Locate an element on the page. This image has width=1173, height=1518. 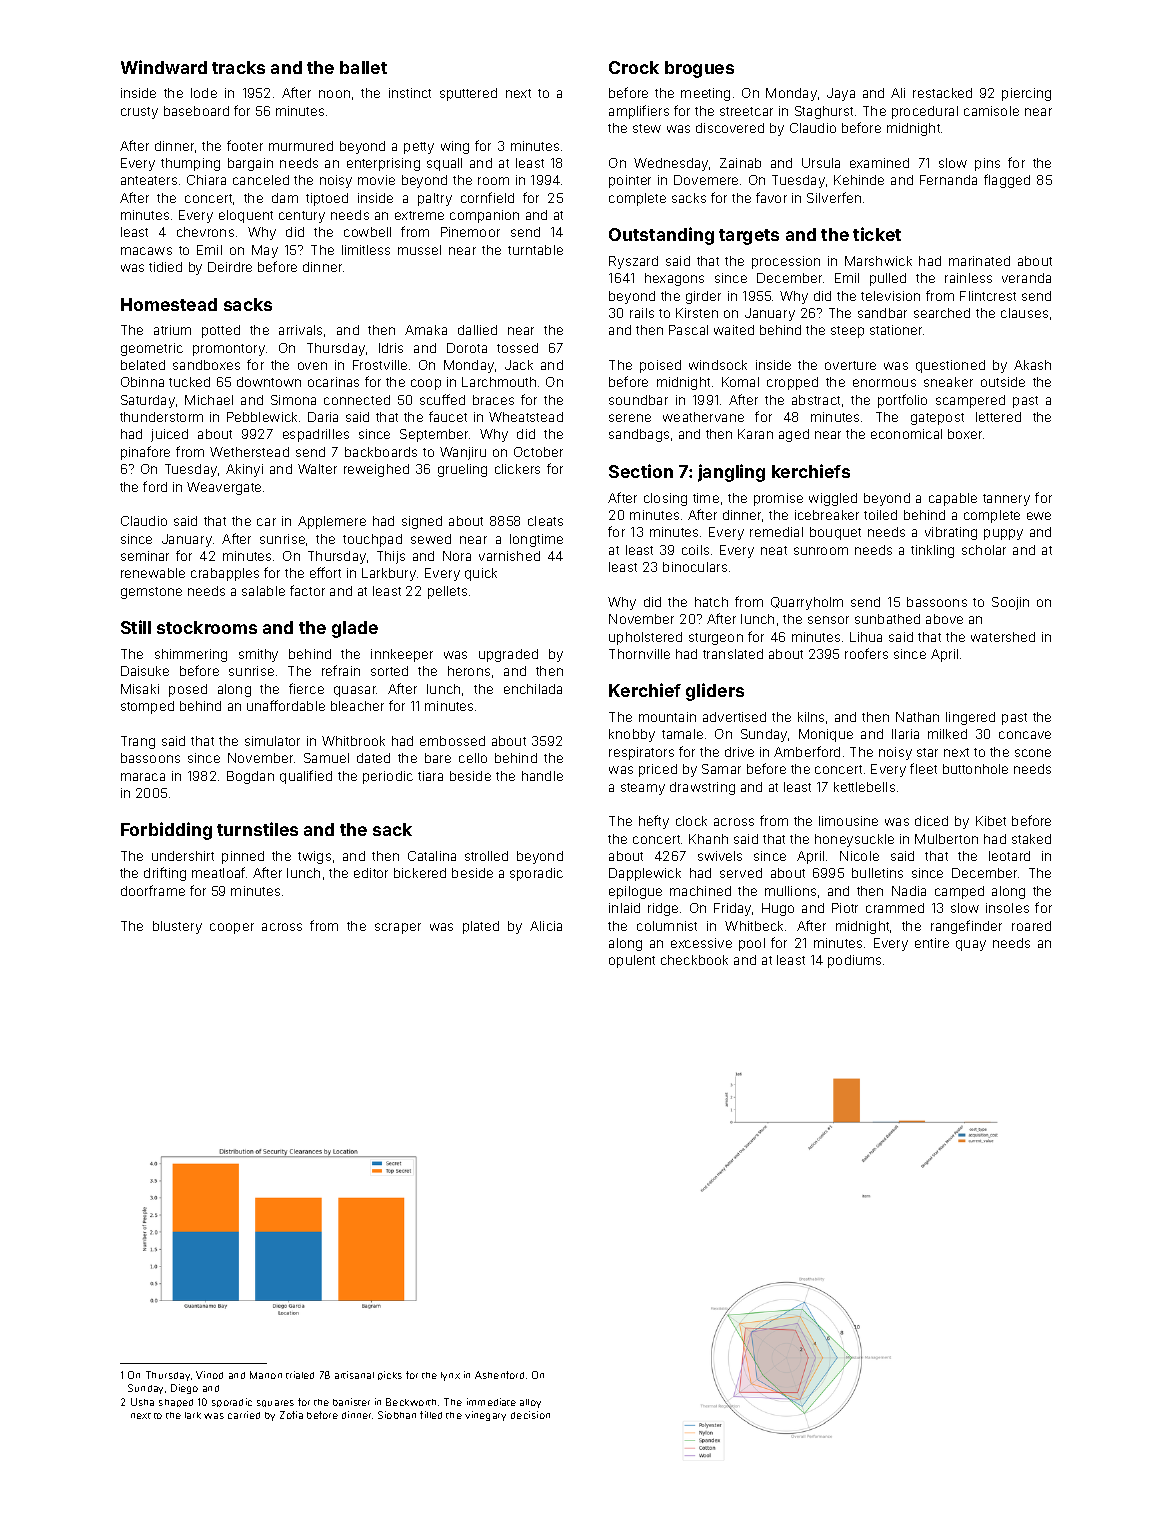
twigs is located at coordinates (314, 857).
